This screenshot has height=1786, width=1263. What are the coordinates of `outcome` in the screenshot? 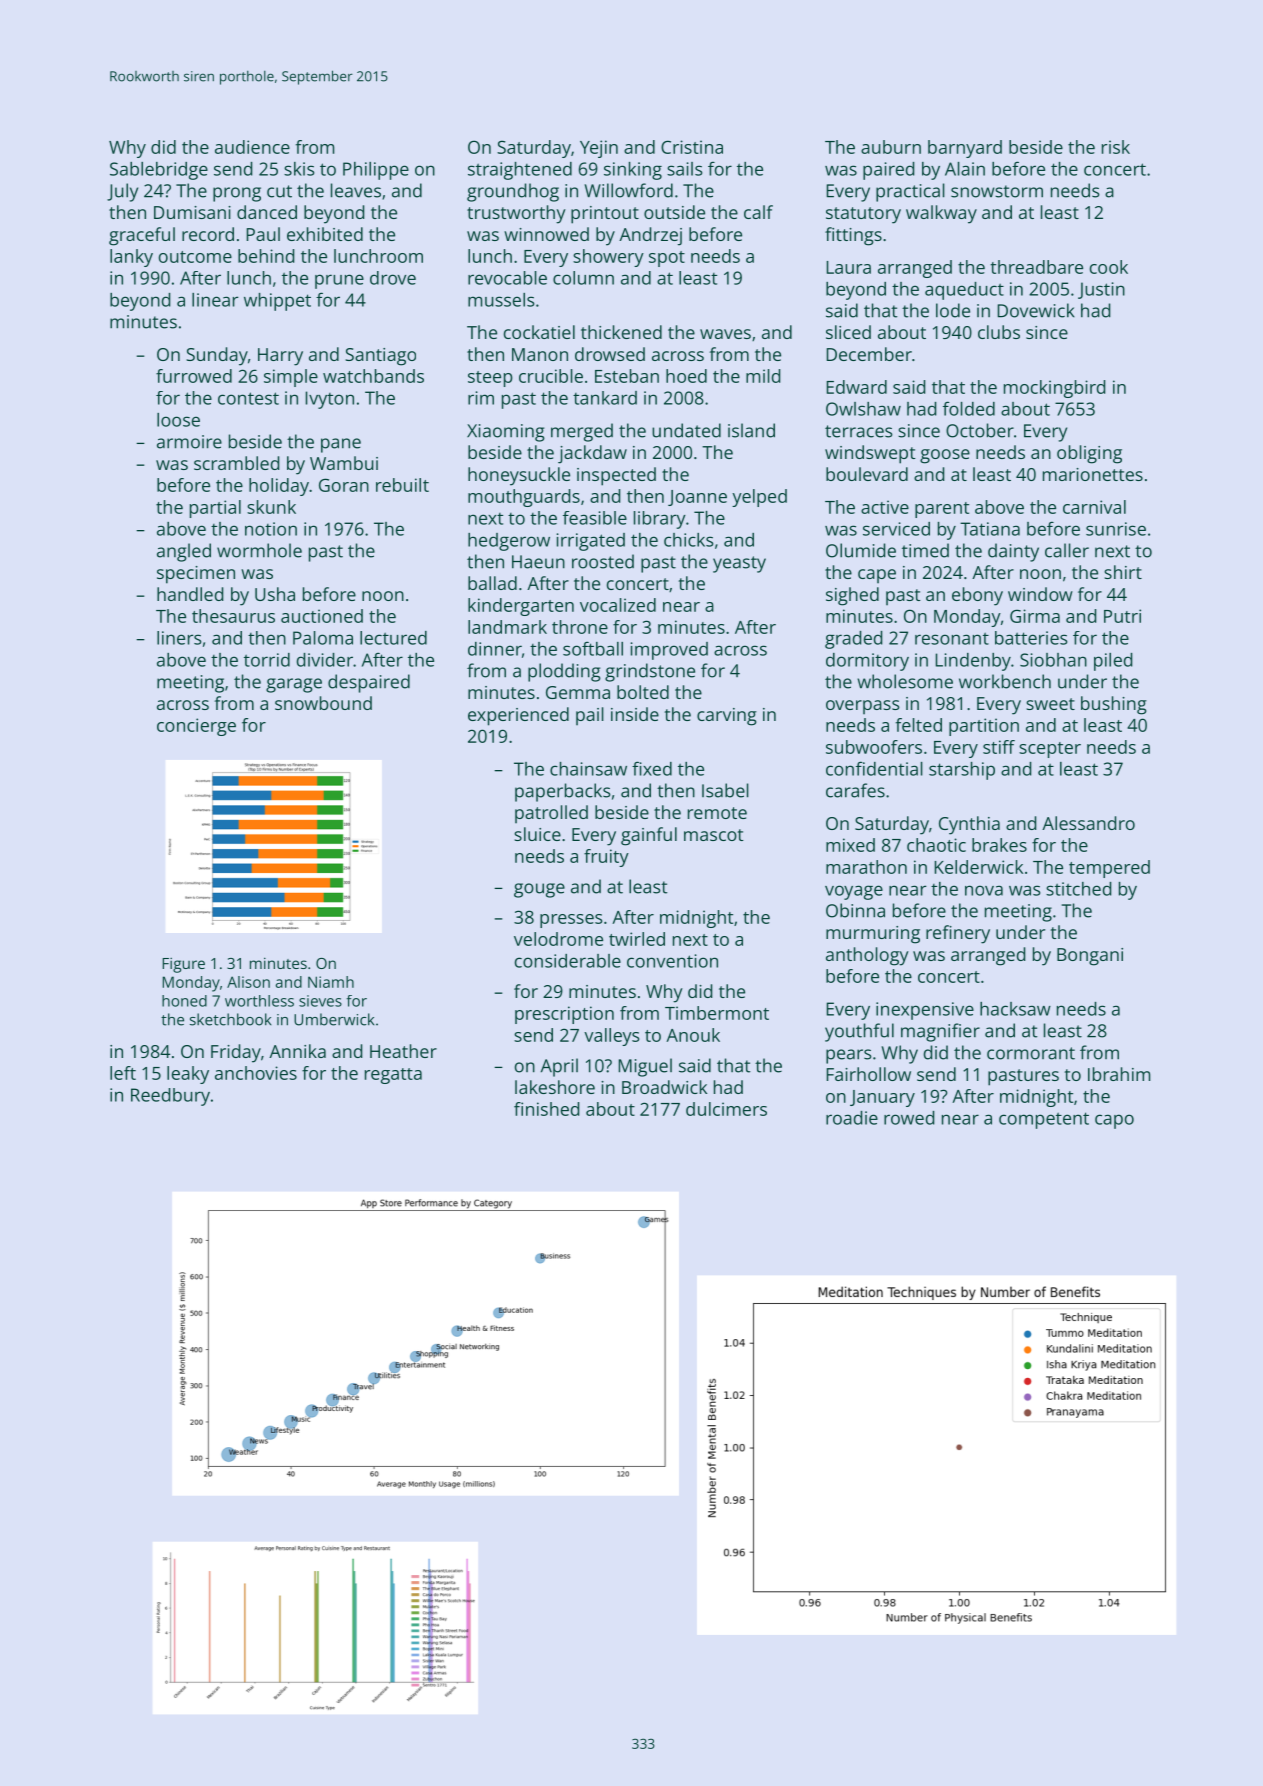 It's located at (195, 257).
